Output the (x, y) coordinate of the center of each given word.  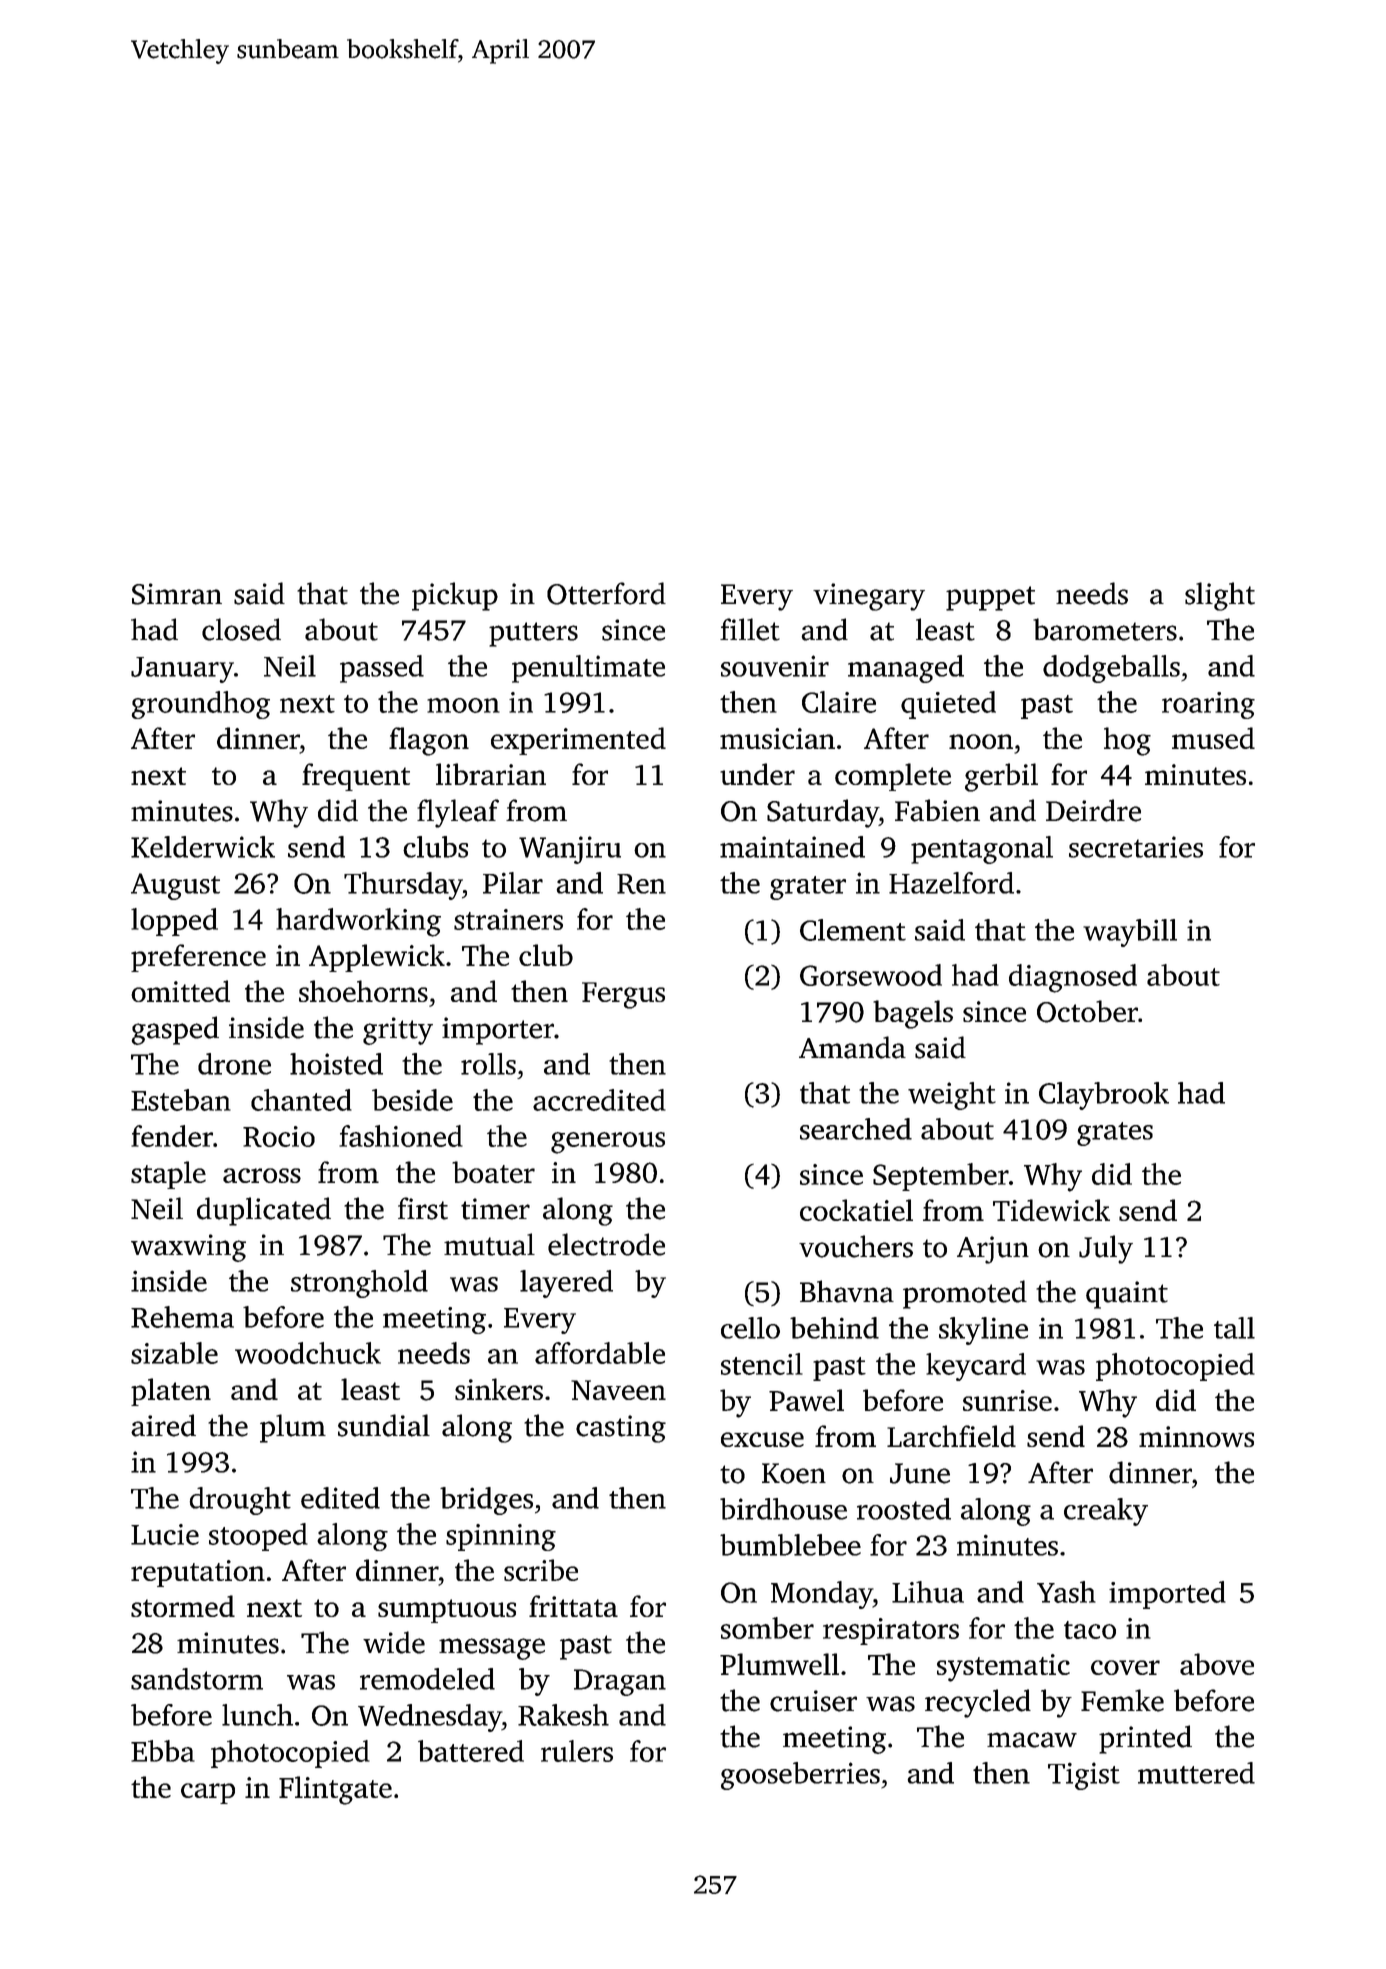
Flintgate (335, 1790)
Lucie (165, 1534)
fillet (750, 629)
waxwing (188, 1248)
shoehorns (363, 991)
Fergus (623, 995)
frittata (573, 1606)
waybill (1130, 933)
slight (1220, 596)
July (1106, 1249)
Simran (177, 594)
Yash (1066, 1592)
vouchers (856, 1246)
